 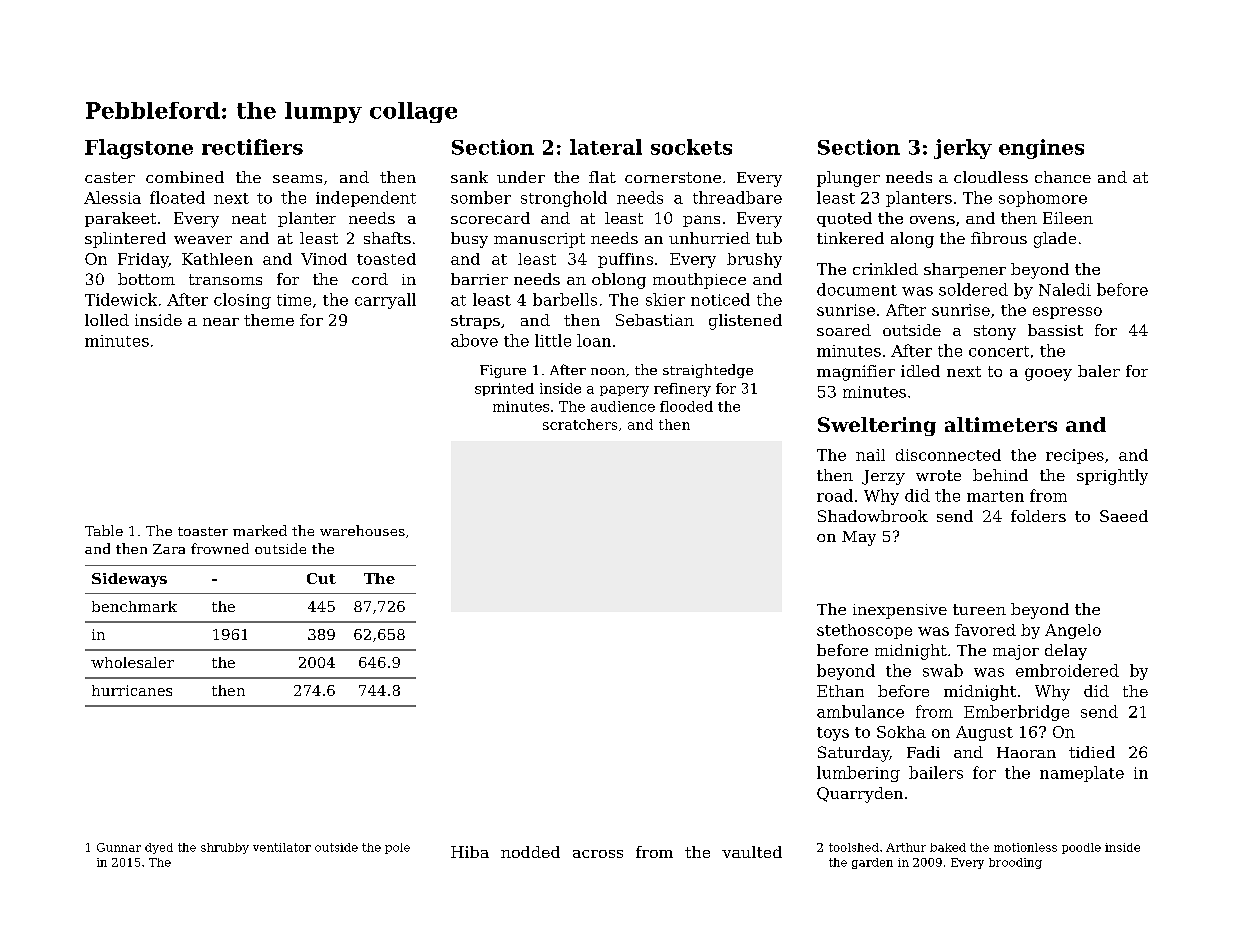 I want to click on along, so click(x=912, y=240).
